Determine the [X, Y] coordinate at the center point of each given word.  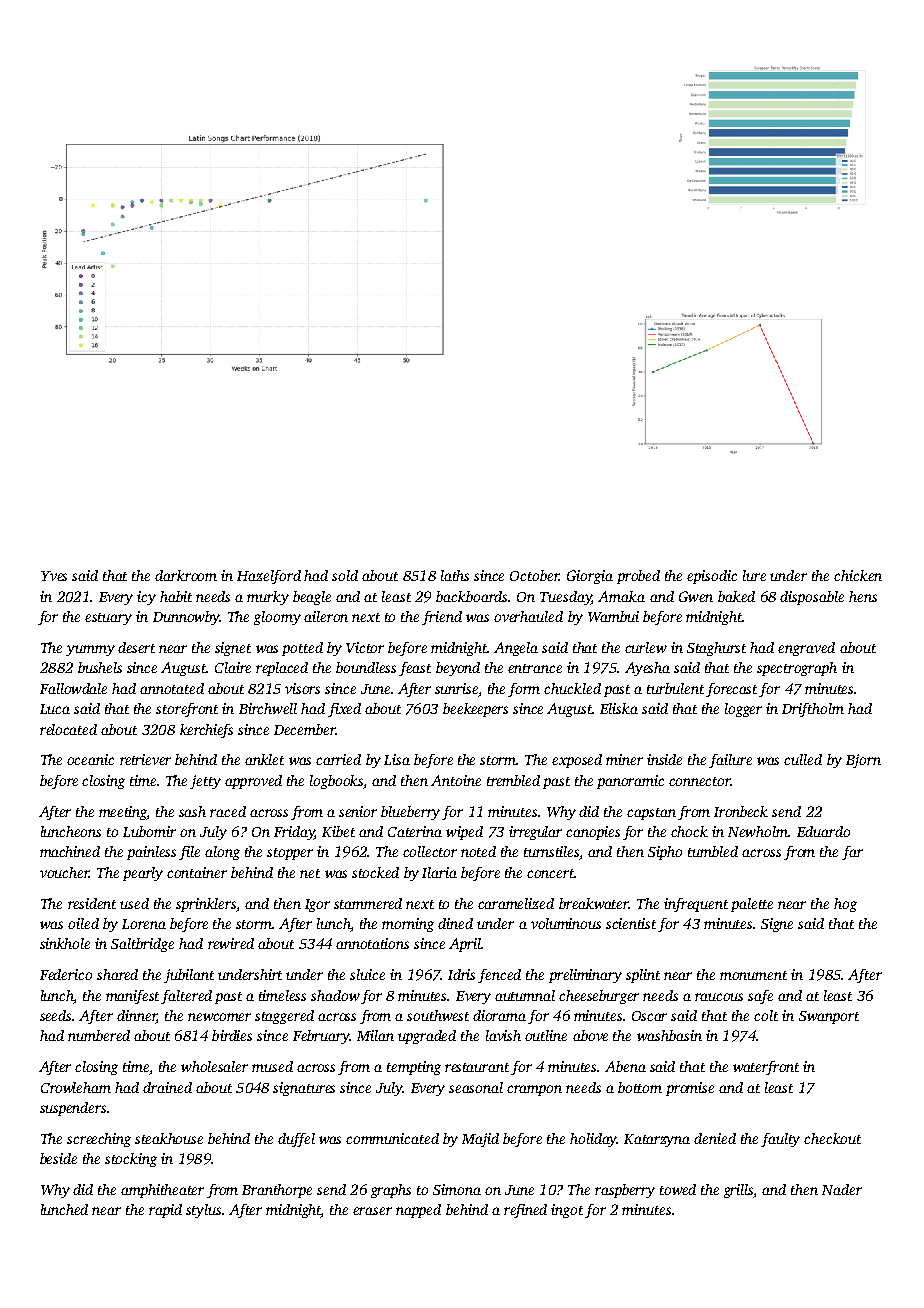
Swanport [829, 1017]
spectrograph [797, 669]
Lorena [144, 924]
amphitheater [162, 1191]
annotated [172, 688]
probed [638, 577]
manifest [132, 997]
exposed [577, 761]
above [590, 1035]
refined [525, 1211]
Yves [54, 576]
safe [760, 997]
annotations [372, 943]
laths [455, 575]
